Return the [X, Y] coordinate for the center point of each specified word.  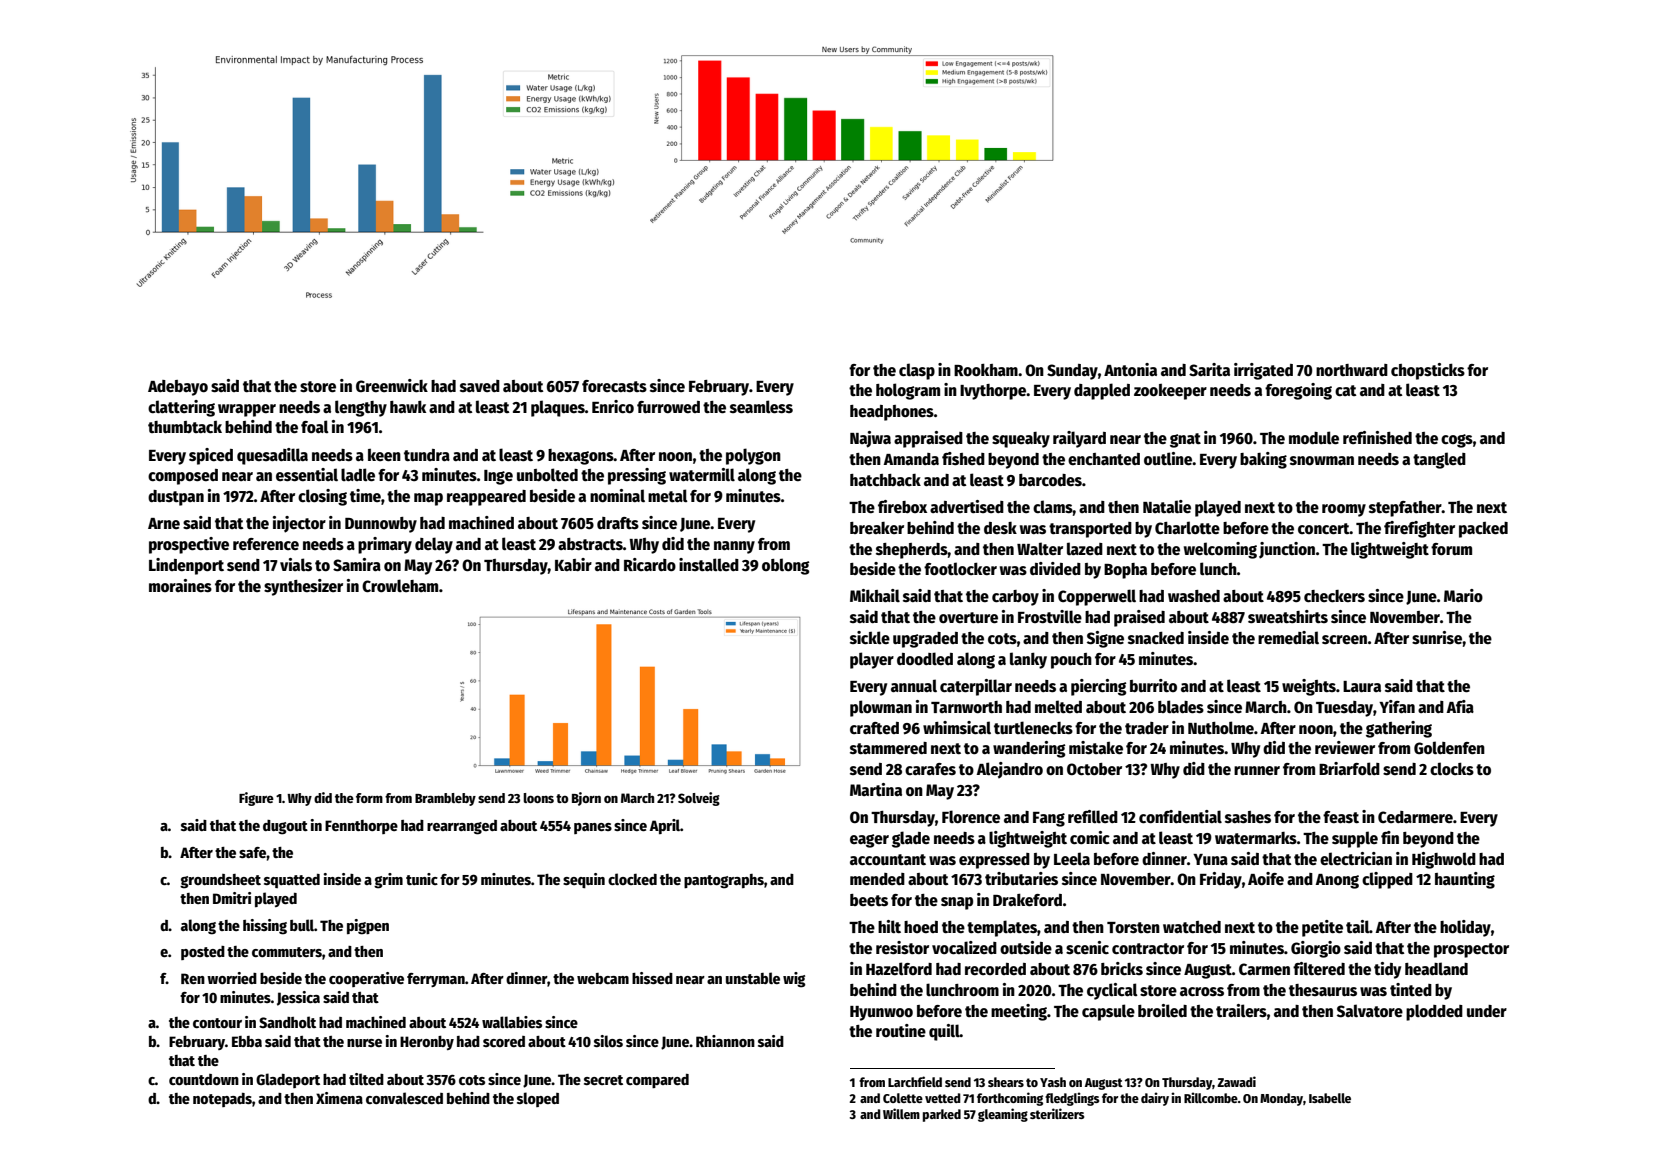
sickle [870, 638]
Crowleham [400, 585]
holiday [1465, 928]
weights [1309, 687]
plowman [881, 708]
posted [203, 953]
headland [1436, 969]
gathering [1399, 729]
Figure [256, 799]
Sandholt [287, 1022]
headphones [892, 413]
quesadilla [272, 456]
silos [608, 1041]
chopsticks [1428, 371]
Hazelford [899, 968]
